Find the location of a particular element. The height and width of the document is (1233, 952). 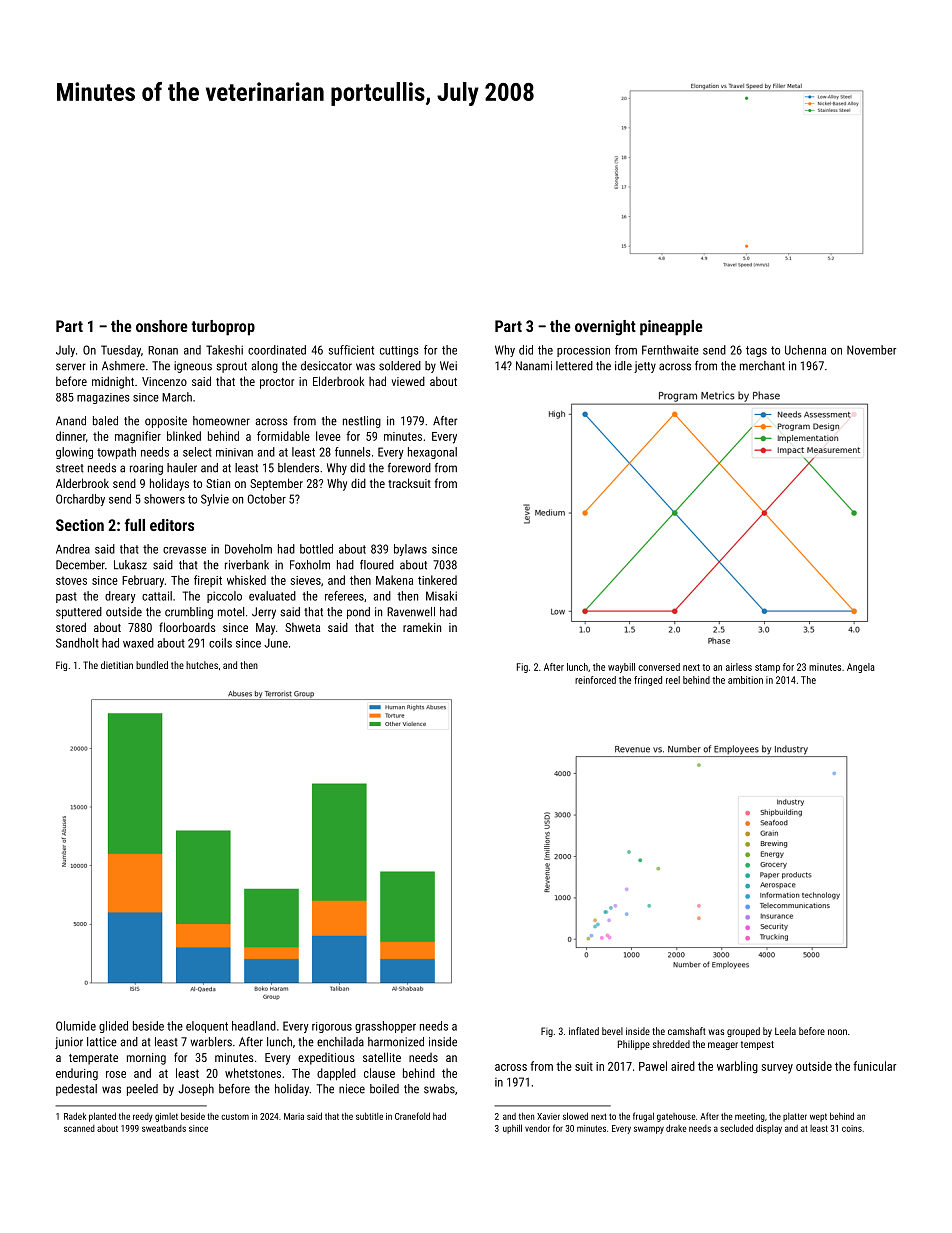

conversed is located at coordinates (659, 667).
